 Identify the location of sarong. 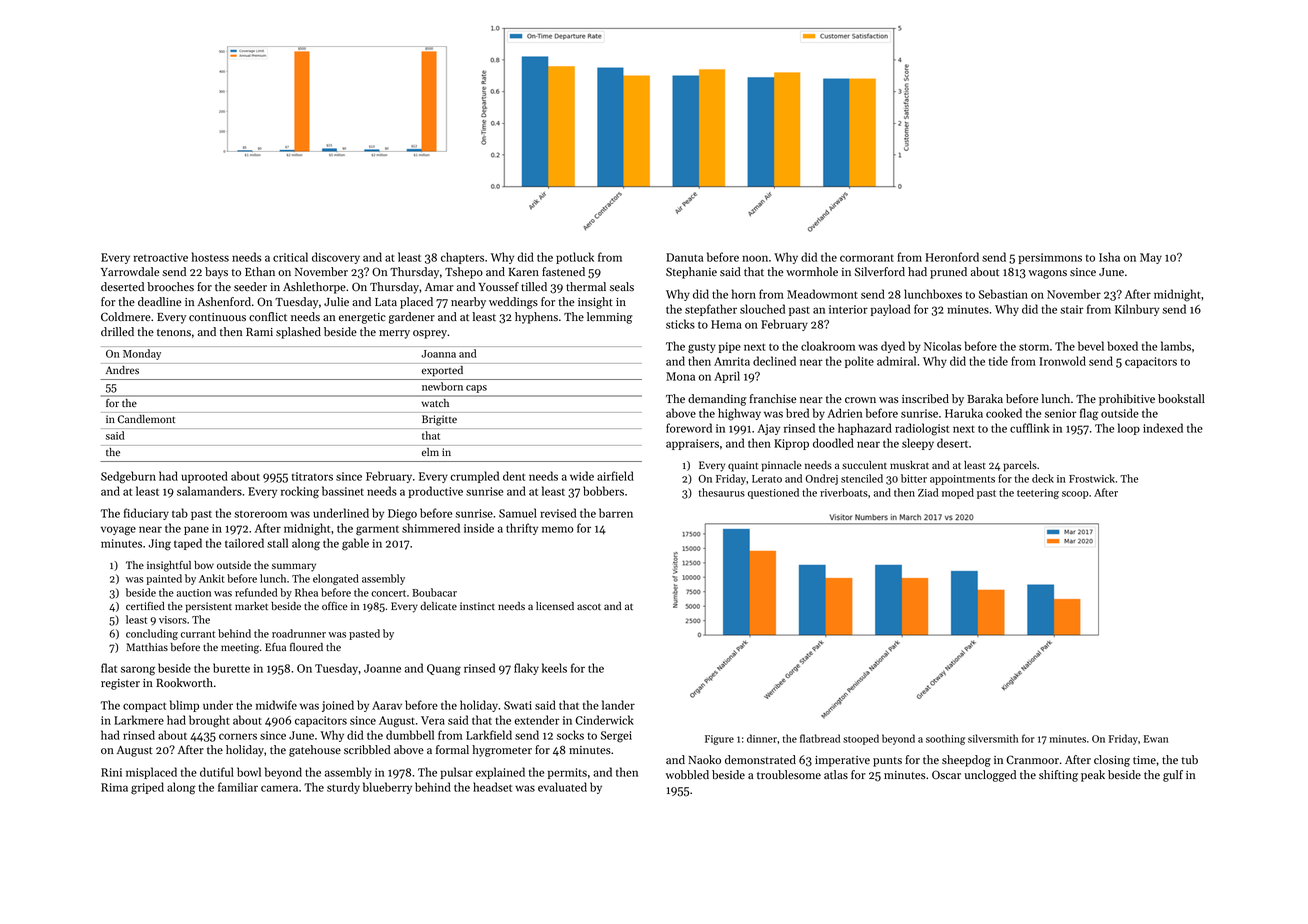
(138, 671).
